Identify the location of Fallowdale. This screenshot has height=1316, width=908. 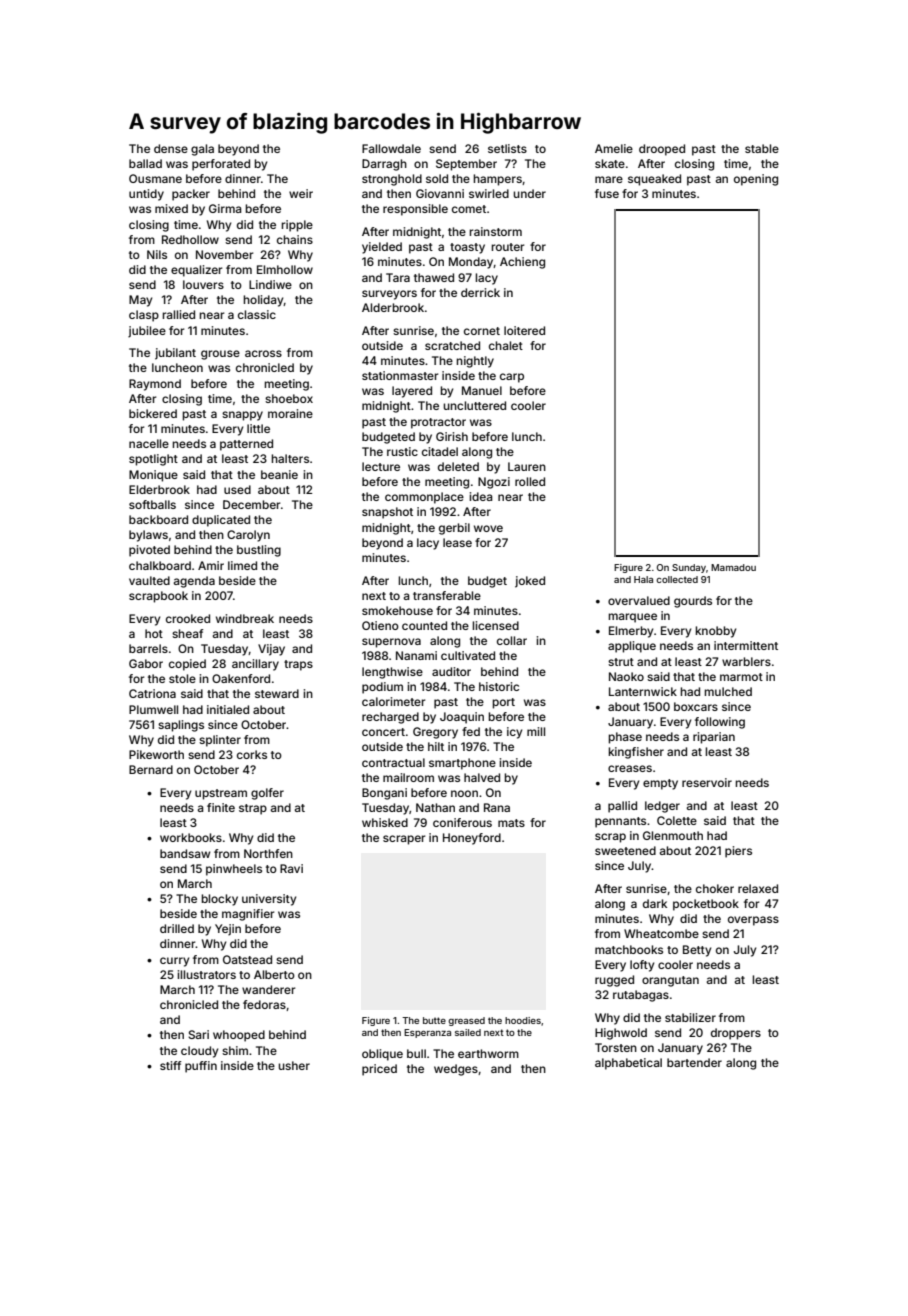
(391, 148).
